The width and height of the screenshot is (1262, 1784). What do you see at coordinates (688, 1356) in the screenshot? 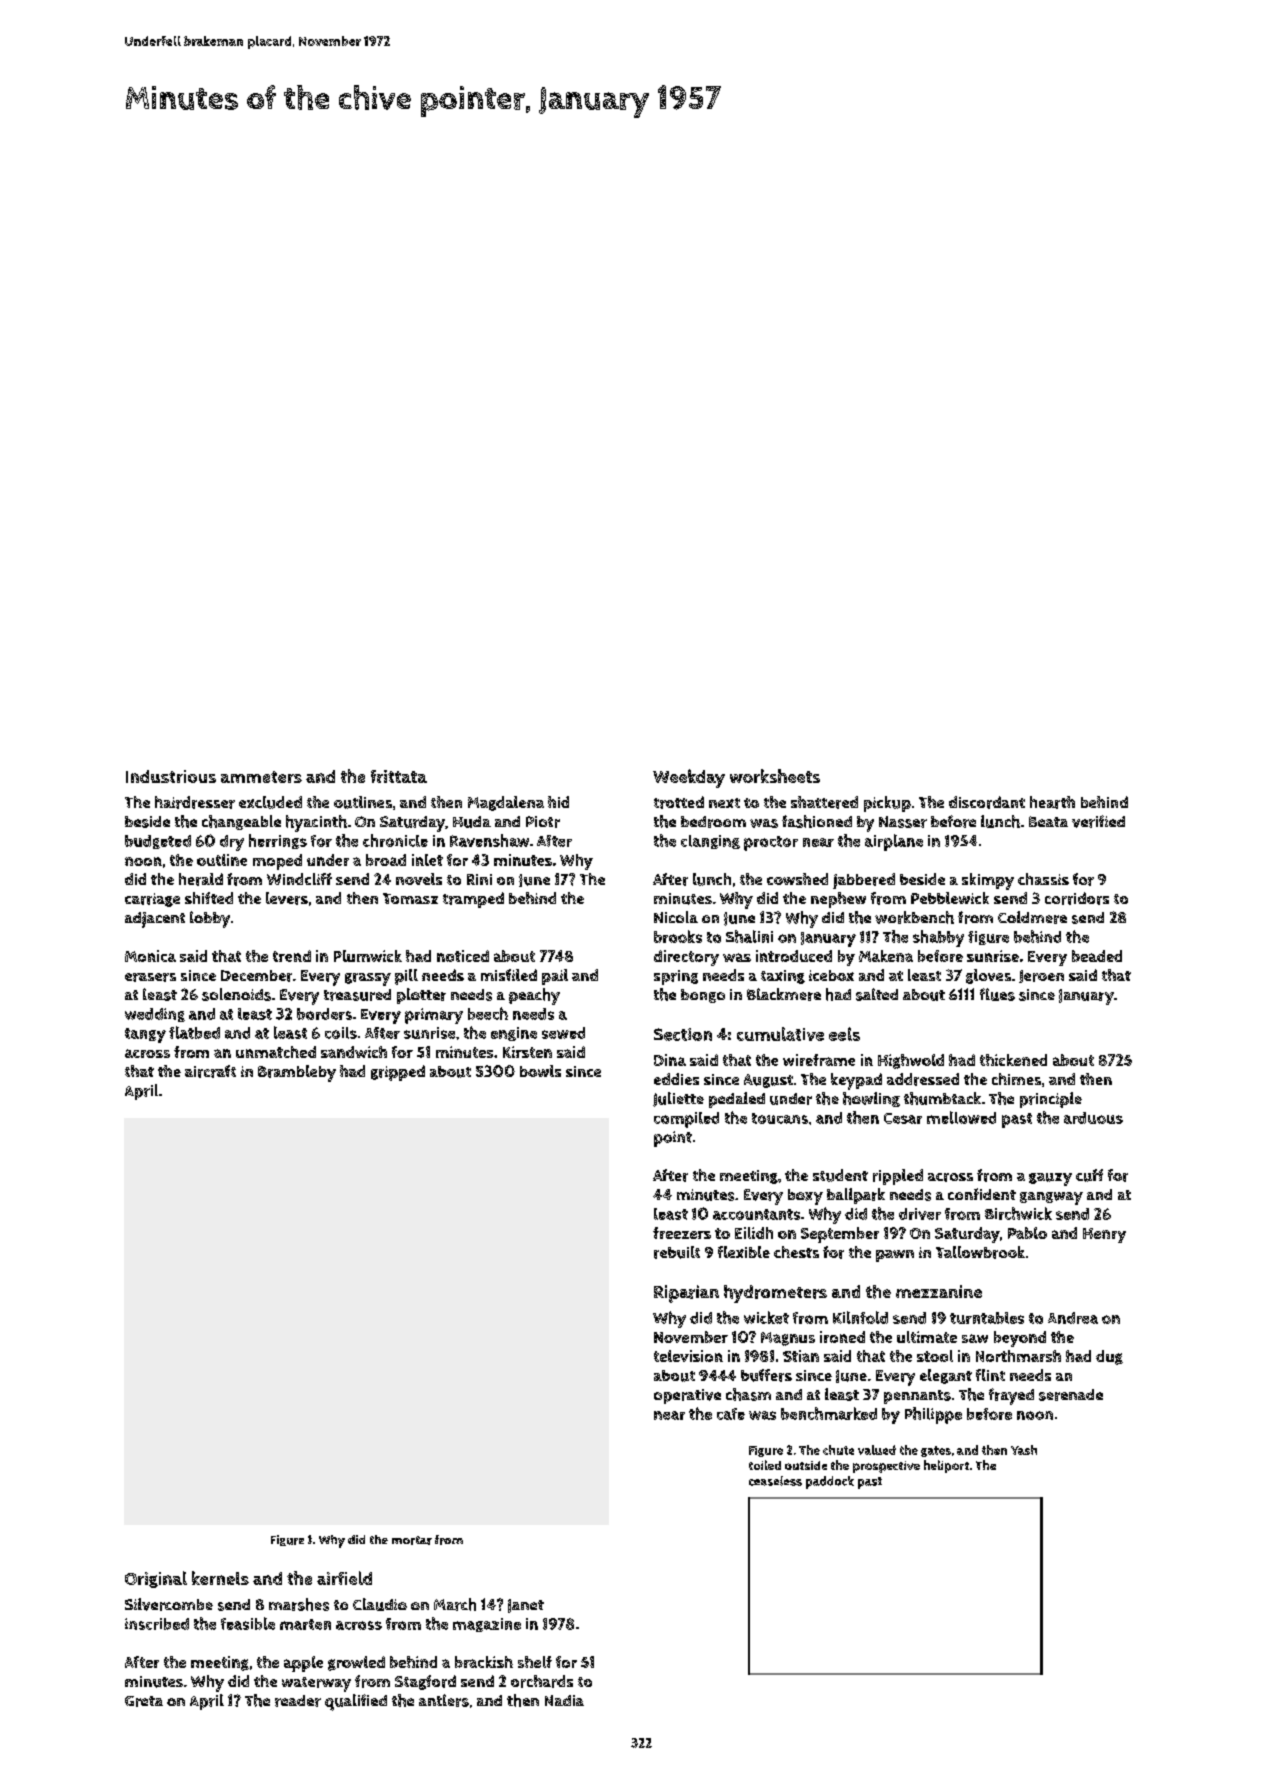
I see `television` at bounding box center [688, 1356].
